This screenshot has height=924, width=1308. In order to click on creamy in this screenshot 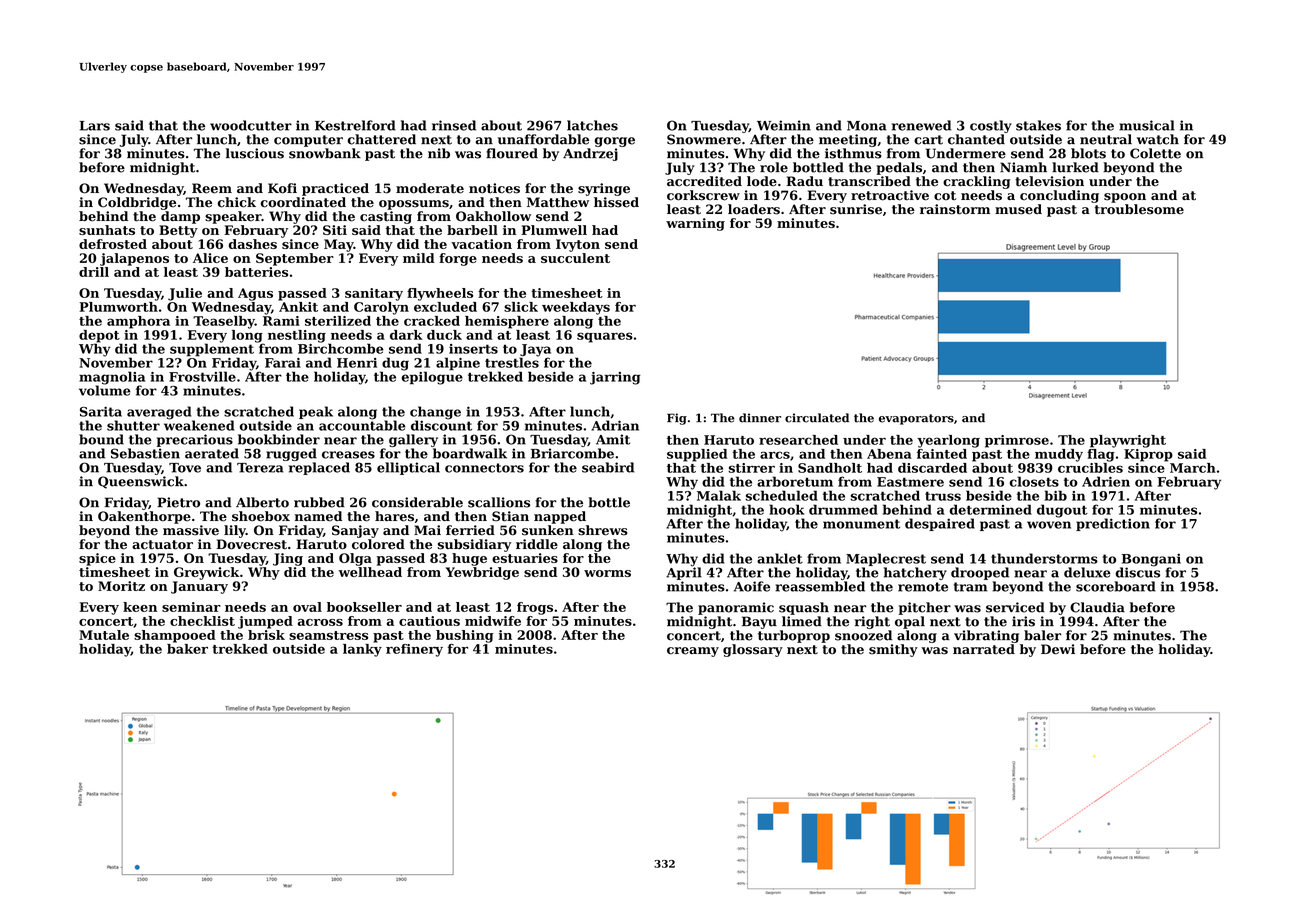, I will do `click(693, 652)`.
